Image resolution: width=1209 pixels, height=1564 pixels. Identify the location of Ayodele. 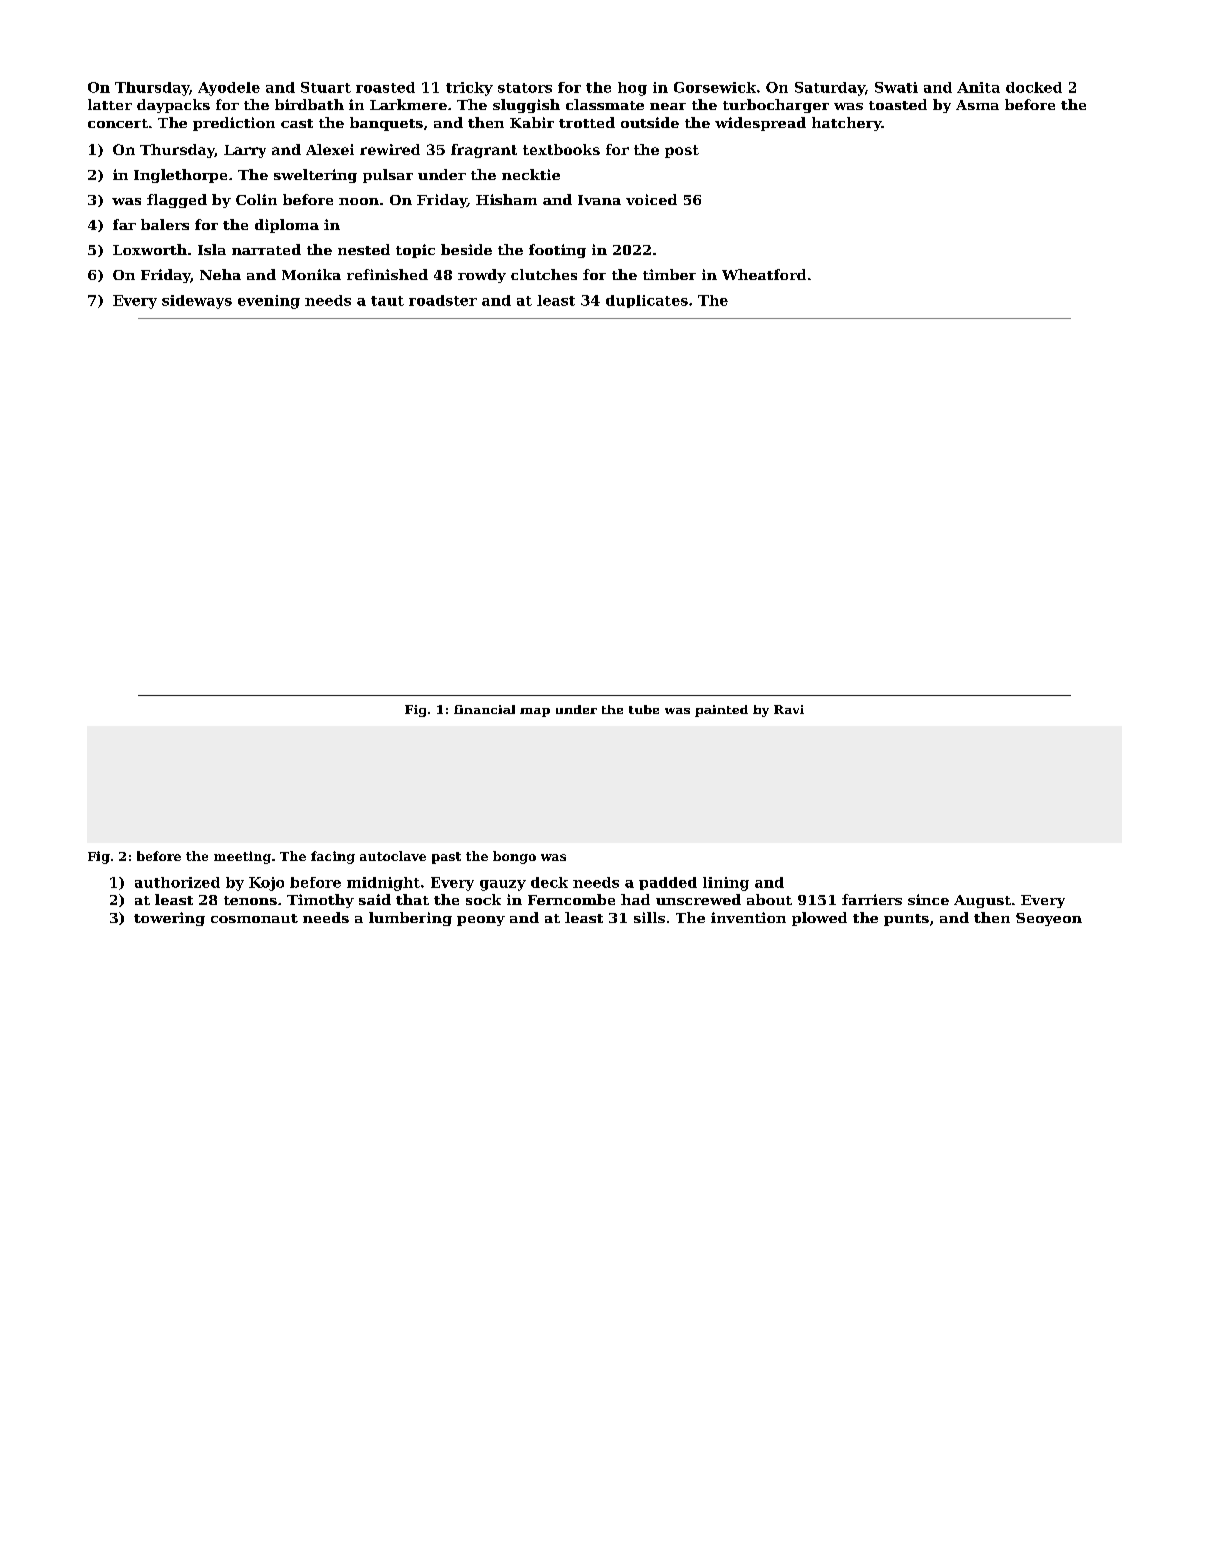
(229, 89).
